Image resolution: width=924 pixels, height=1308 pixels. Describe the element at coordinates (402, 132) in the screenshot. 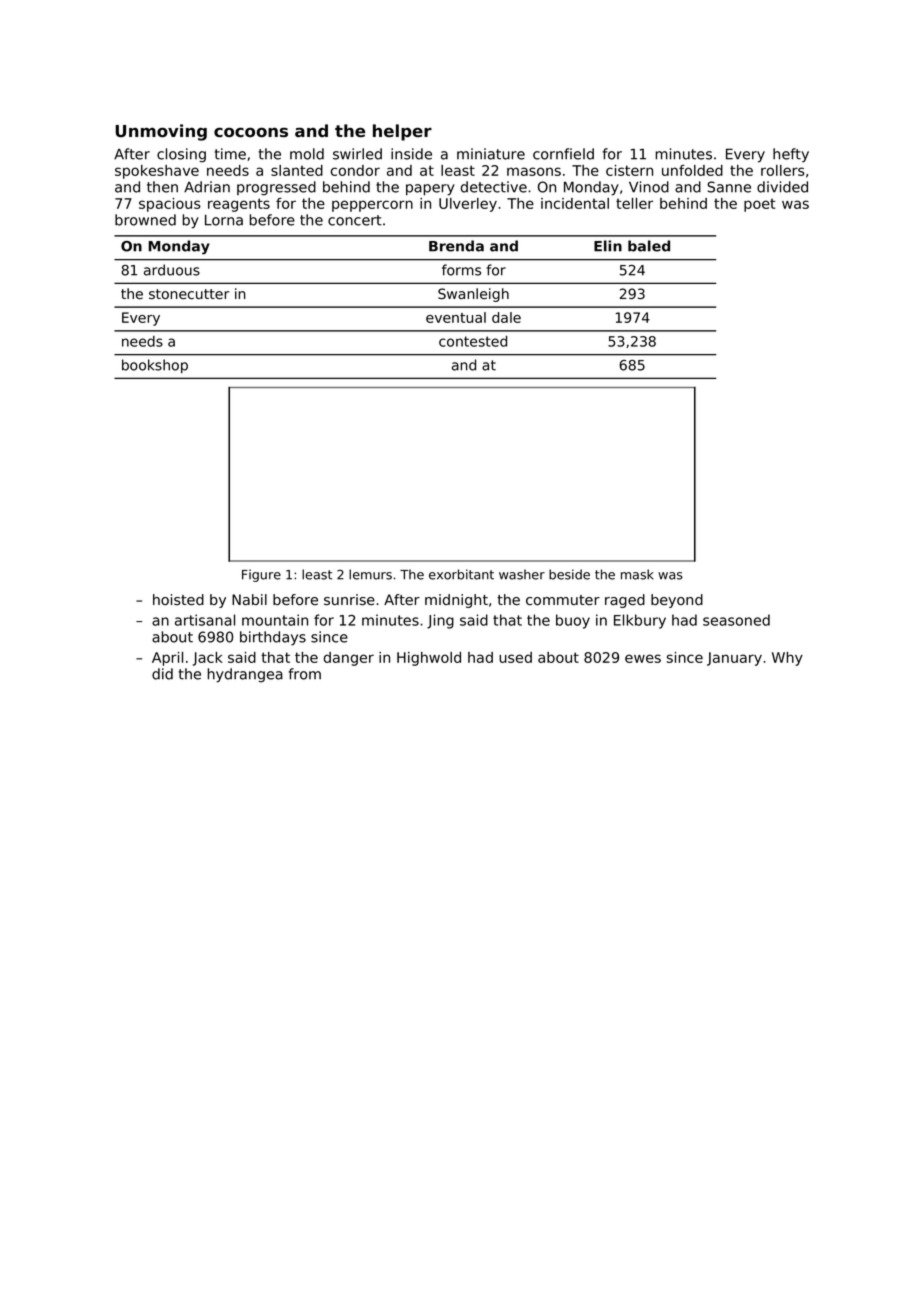

I see `helper` at that location.
